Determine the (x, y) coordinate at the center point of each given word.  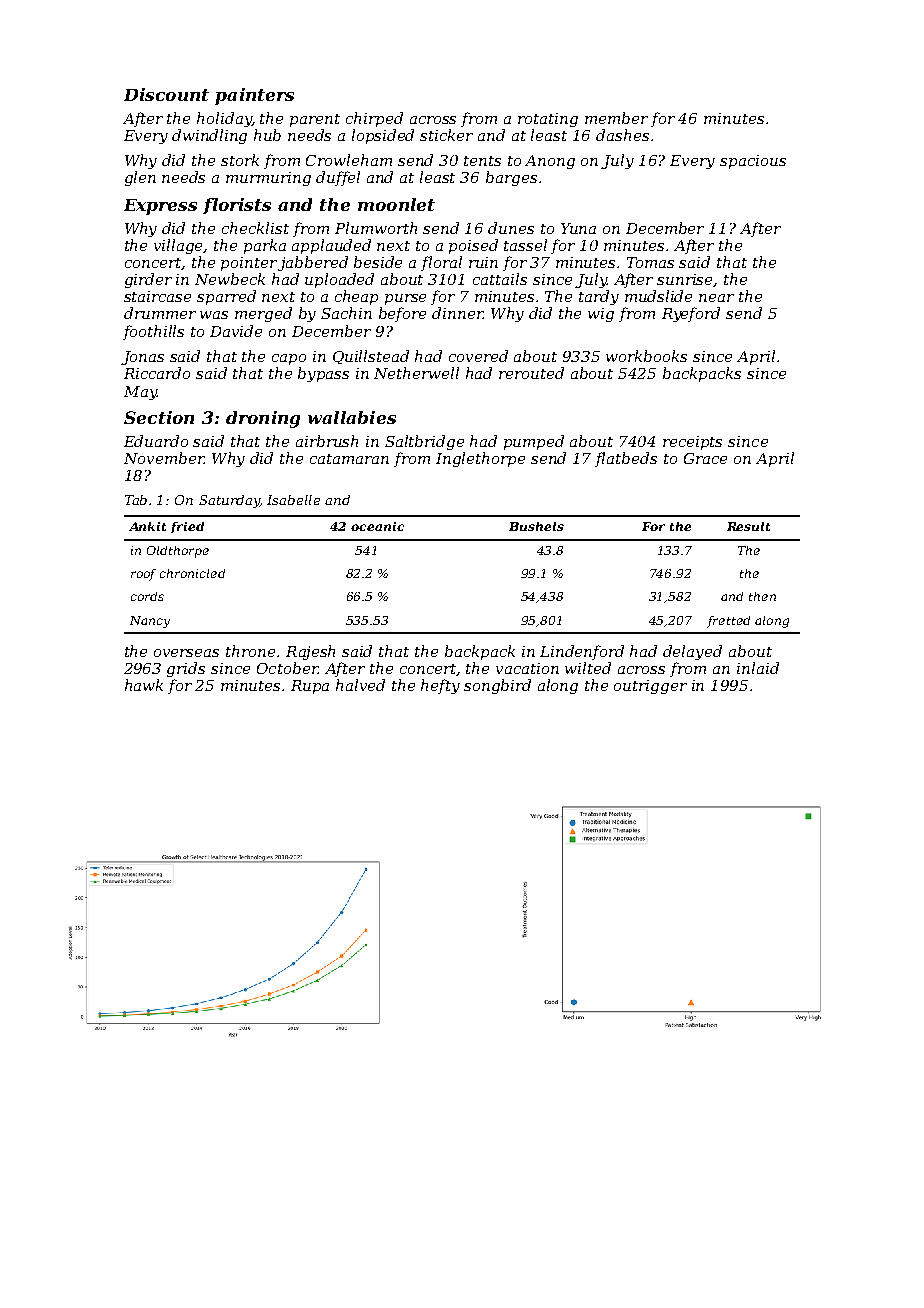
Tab (136, 500)
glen (140, 178)
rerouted (531, 373)
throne (250, 651)
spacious (753, 162)
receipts (692, 443)
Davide (236, 331)
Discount (166, 94)
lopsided (383, 136)
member (616, 118)
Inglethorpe (480, 459)
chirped (374, 119)
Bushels (536, 526)
